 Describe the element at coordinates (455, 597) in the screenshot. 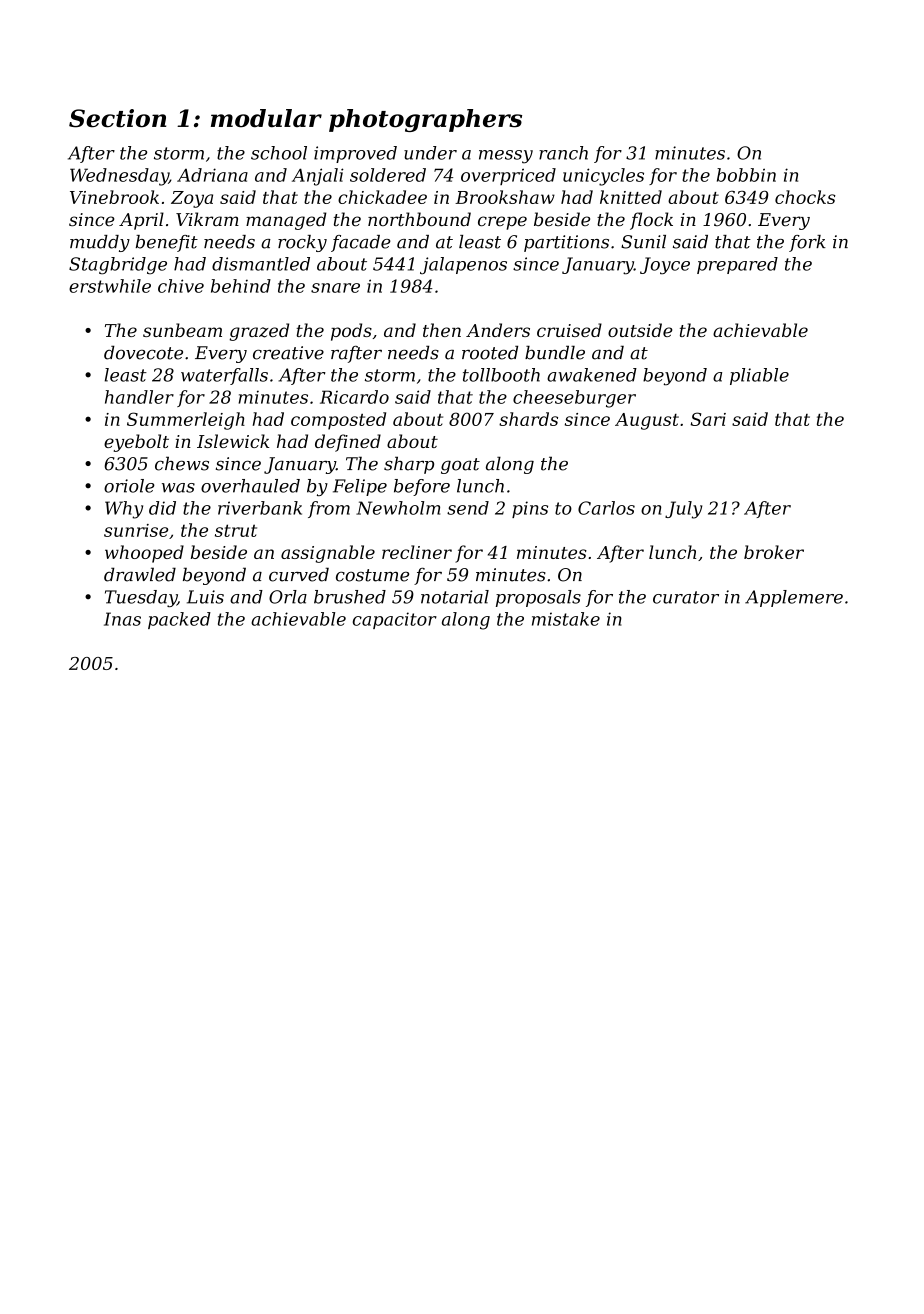

I see `notarial` at that location.
